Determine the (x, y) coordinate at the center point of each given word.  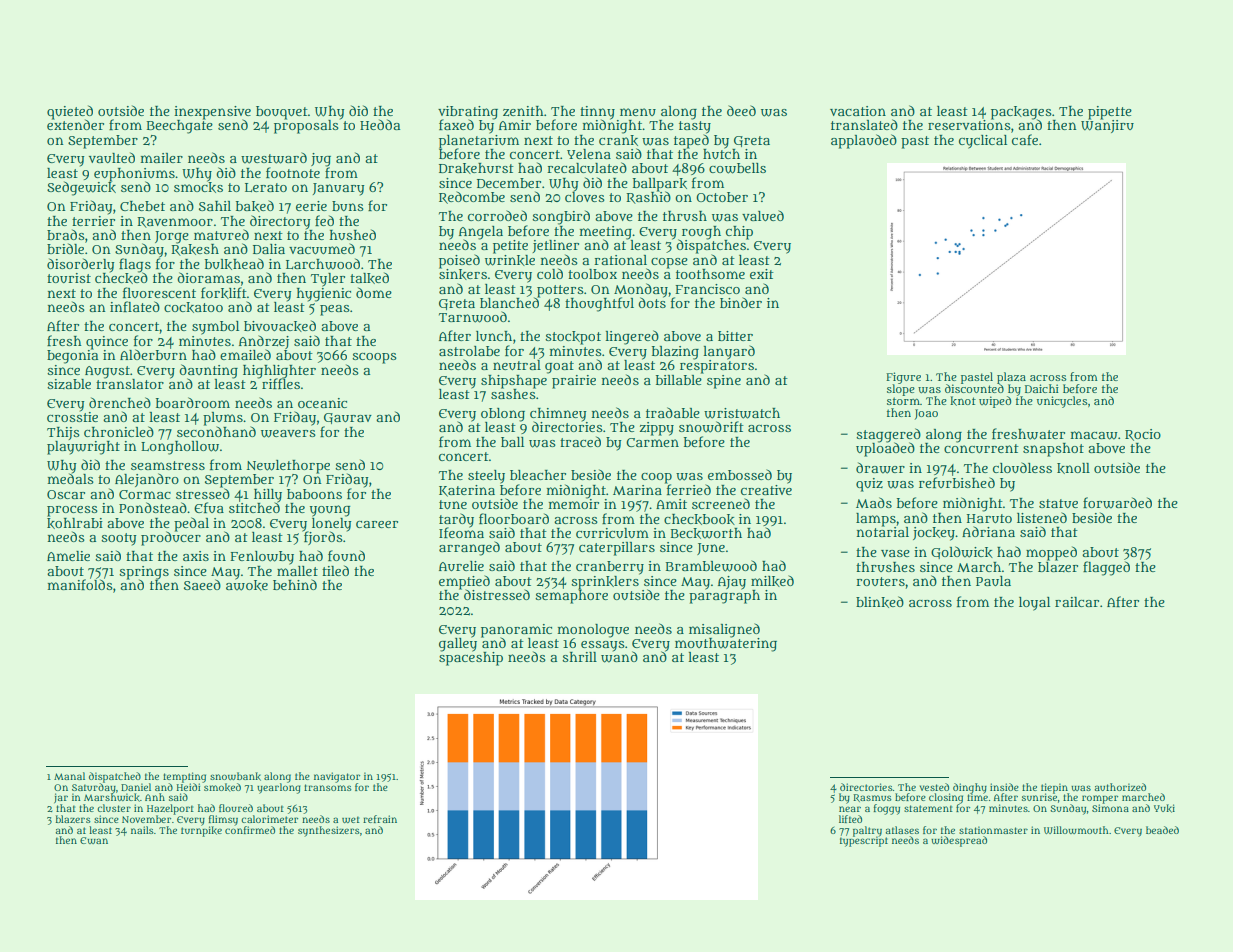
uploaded (885, 449)
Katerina (467, 491)
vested (934, 787)
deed (741, 110)
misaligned (724, 630)
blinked (880, 602)
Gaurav (348, 418)
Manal (69, 776)
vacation (858, 111)
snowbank (235, 776)
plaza (1011, 378)
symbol (215, 328)
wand (619, 657)
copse (669, 263)
